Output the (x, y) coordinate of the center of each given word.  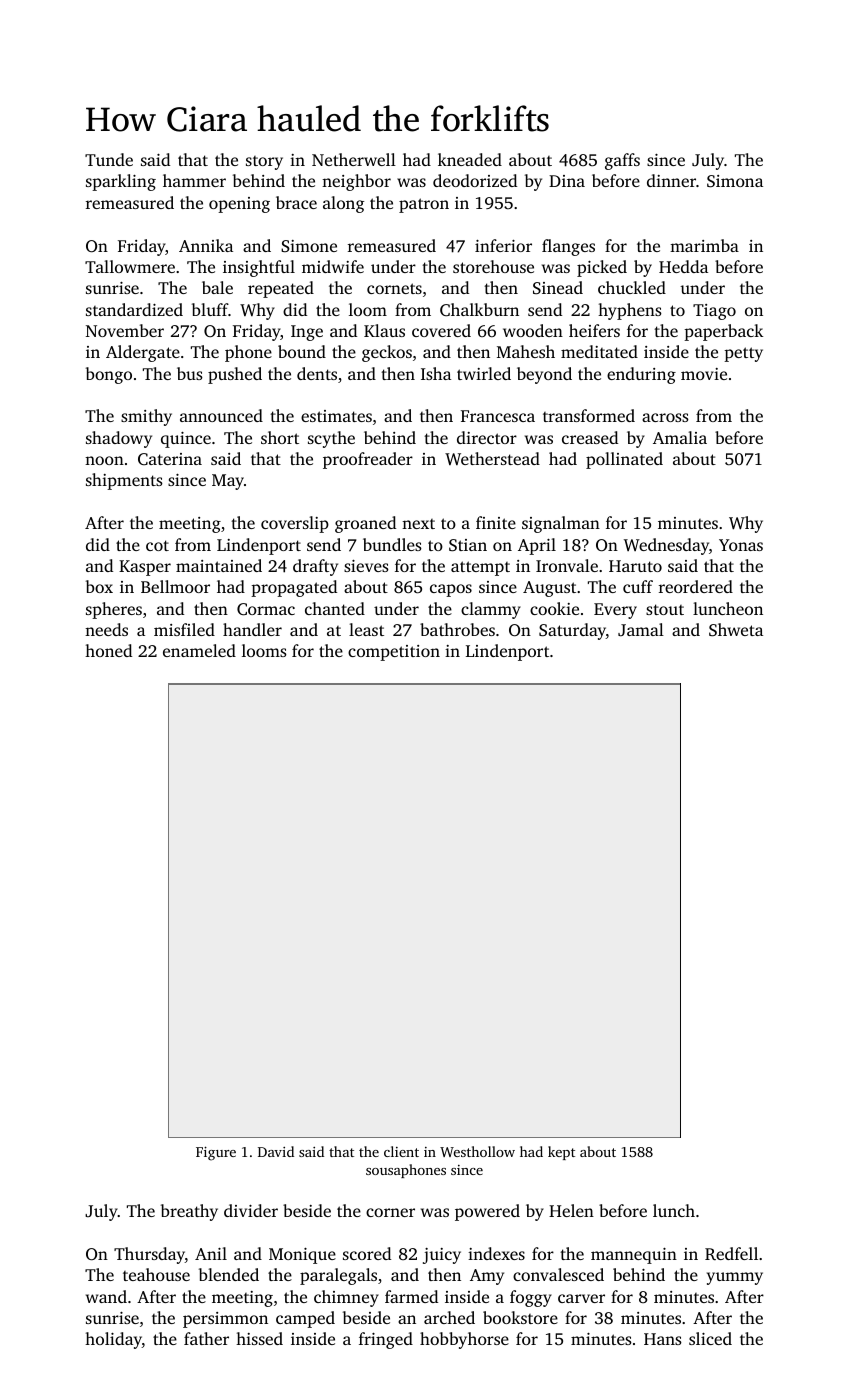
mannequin (634, 1256)
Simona (735, 181)
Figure (216, 1153)
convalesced (558, 1274)
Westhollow (477, 1151)
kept (561, 1153)
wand (106, 1296)
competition (394, 653)
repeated (281, 289)
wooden (533, 330)
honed (108, 650)
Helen (571, 1210)
